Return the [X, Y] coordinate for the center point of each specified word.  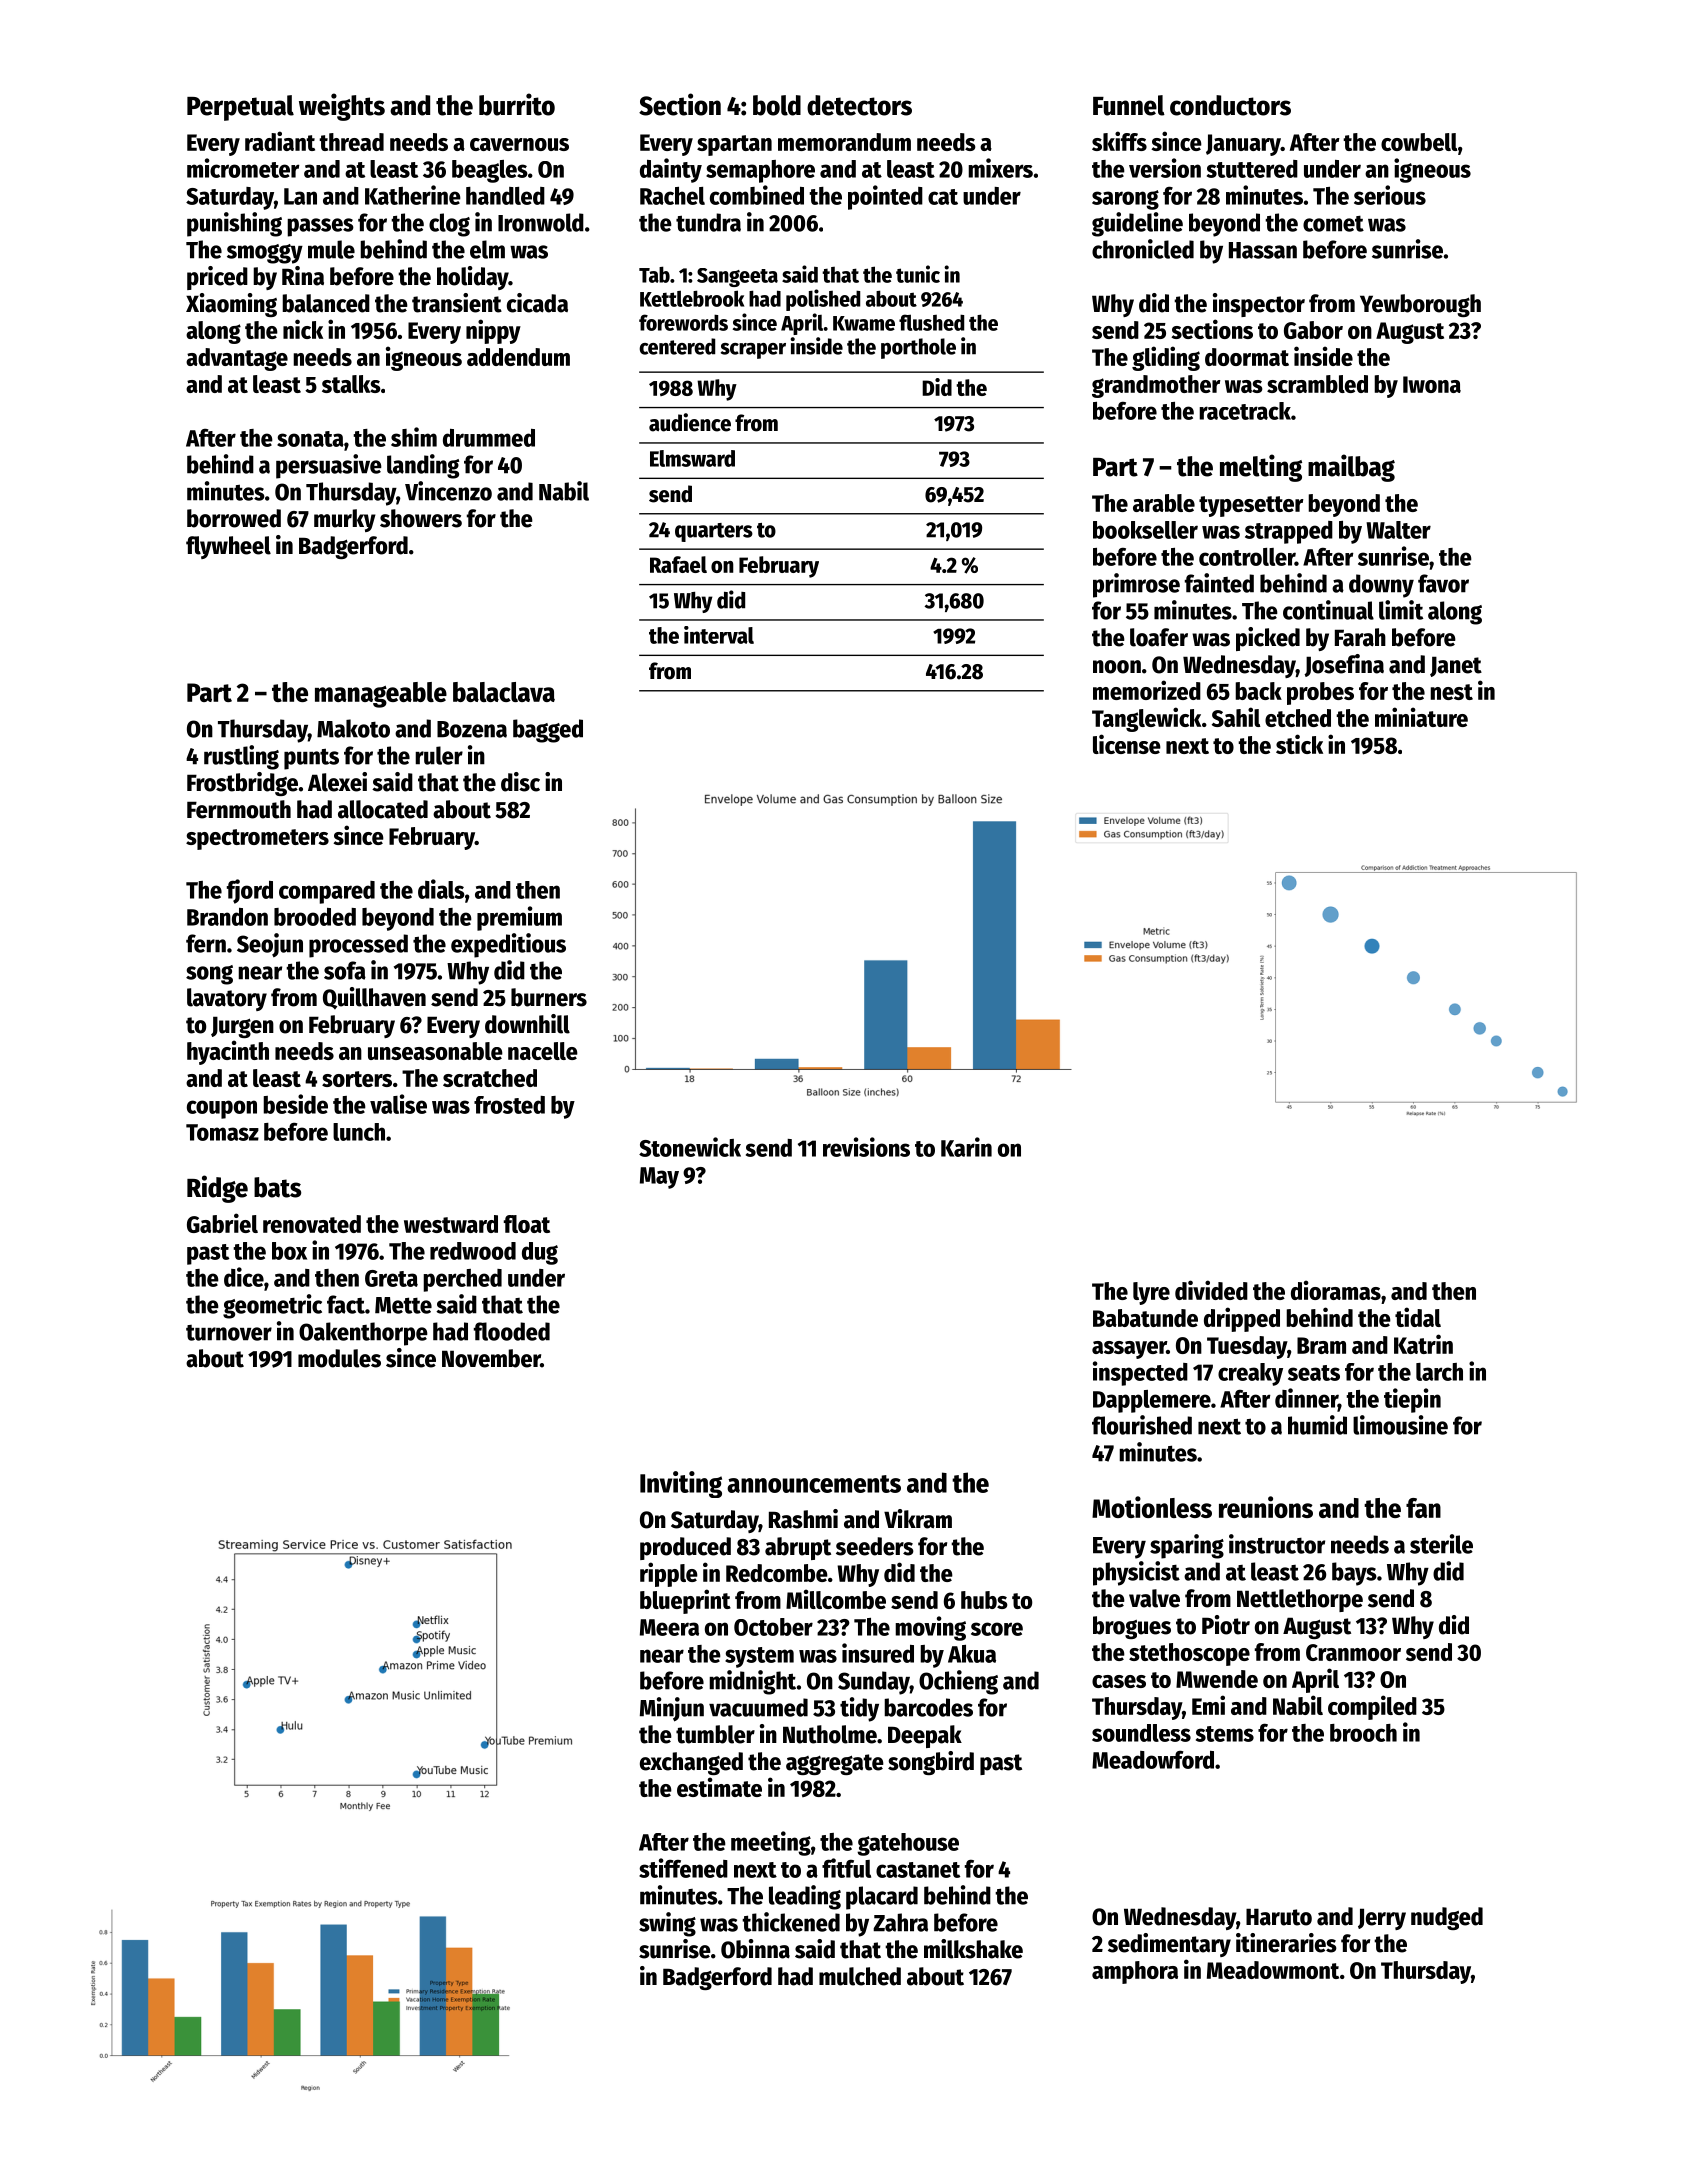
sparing [1187, 1546]
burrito [517, 104]
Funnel [1129, 105]
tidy [859, 1709]
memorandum [844, 142]
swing [667, 1924]
